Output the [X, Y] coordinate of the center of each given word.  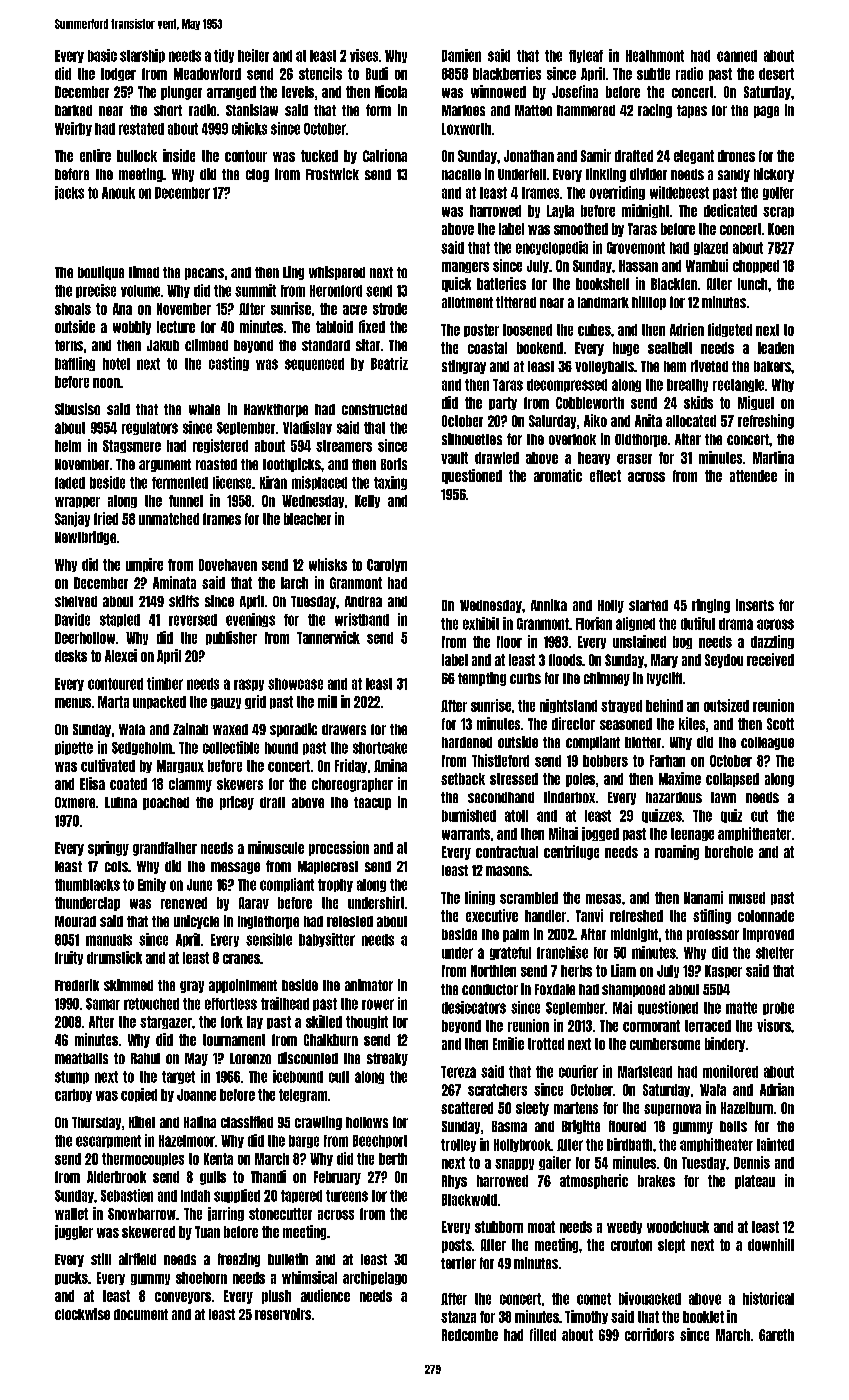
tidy [224, 56]
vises [364, 55]
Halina [200, 1122]
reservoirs [283, 1314]
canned [737, 56]
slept [671, 1246]
